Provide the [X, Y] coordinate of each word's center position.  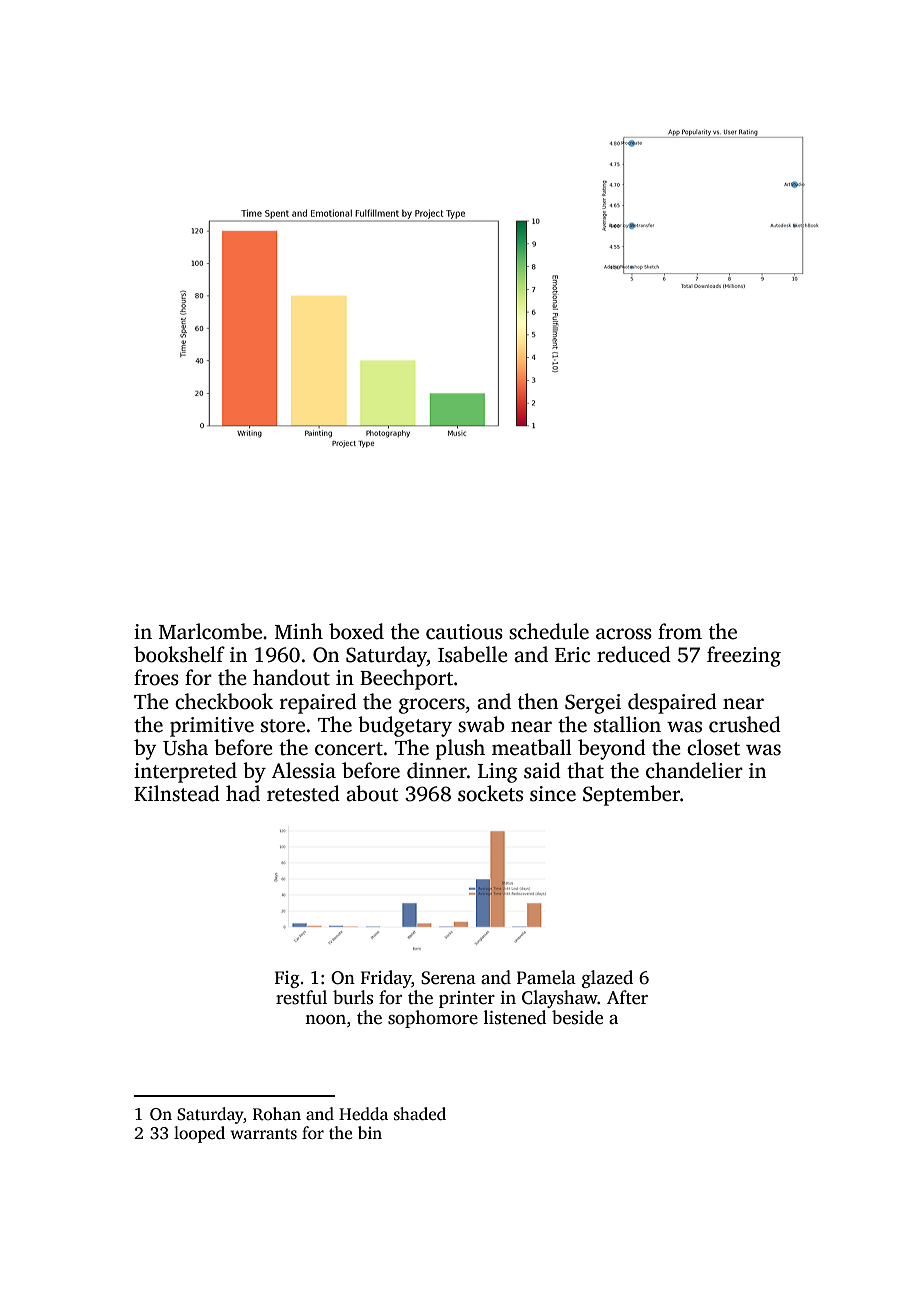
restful [301, 997]
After [627, 997]
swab [481, 724]
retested [303, 793]
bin [370, 1132]
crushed [745, 724]
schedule [549, 631]
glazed [607, 979]
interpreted [185, 772]
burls [353, 997]
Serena [448, 978]
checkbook [224, 701]
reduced [634, 654]
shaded [420, 1114]
